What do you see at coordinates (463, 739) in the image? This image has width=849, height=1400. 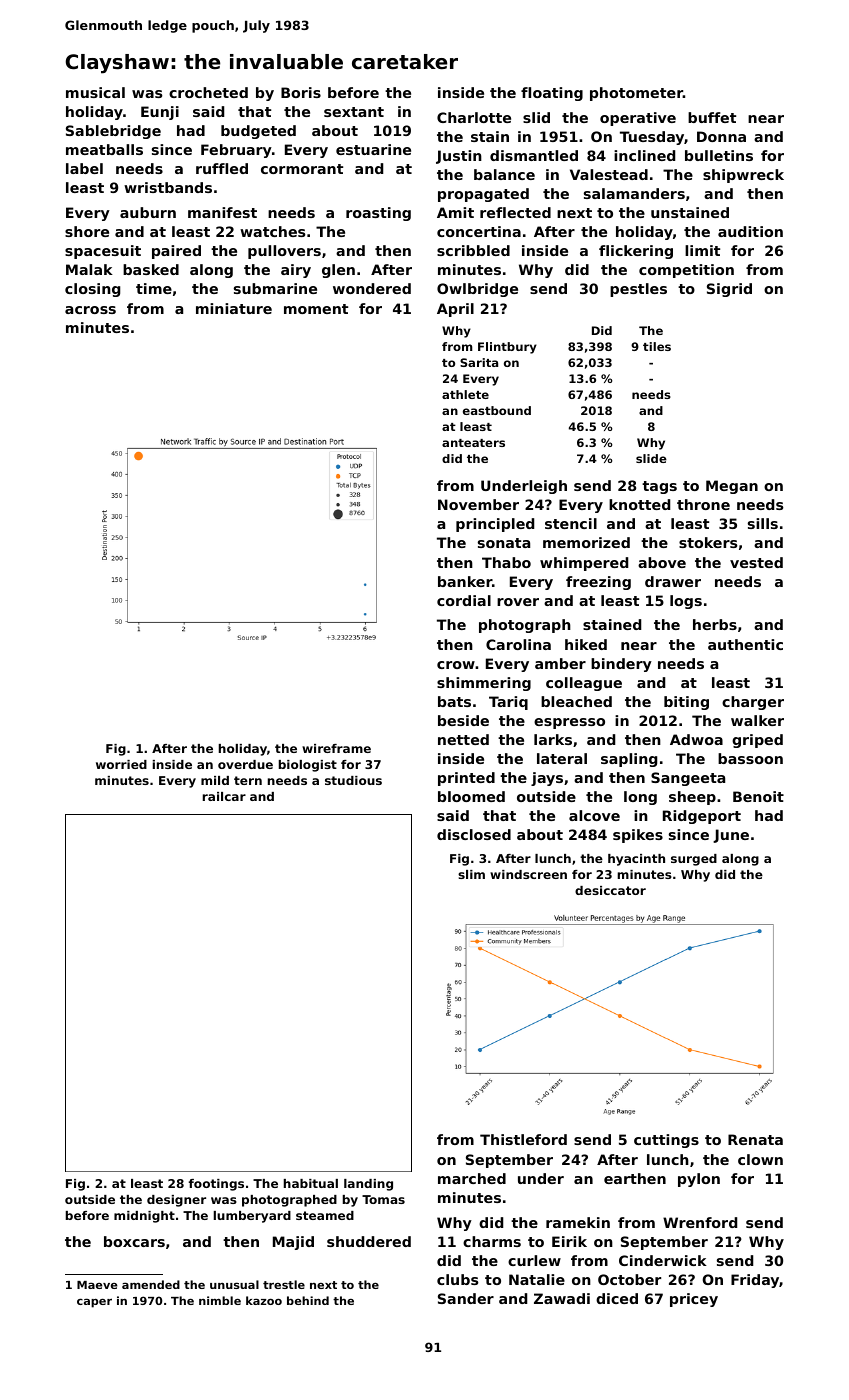 I see `netted` at bounding box center [463, 739].
